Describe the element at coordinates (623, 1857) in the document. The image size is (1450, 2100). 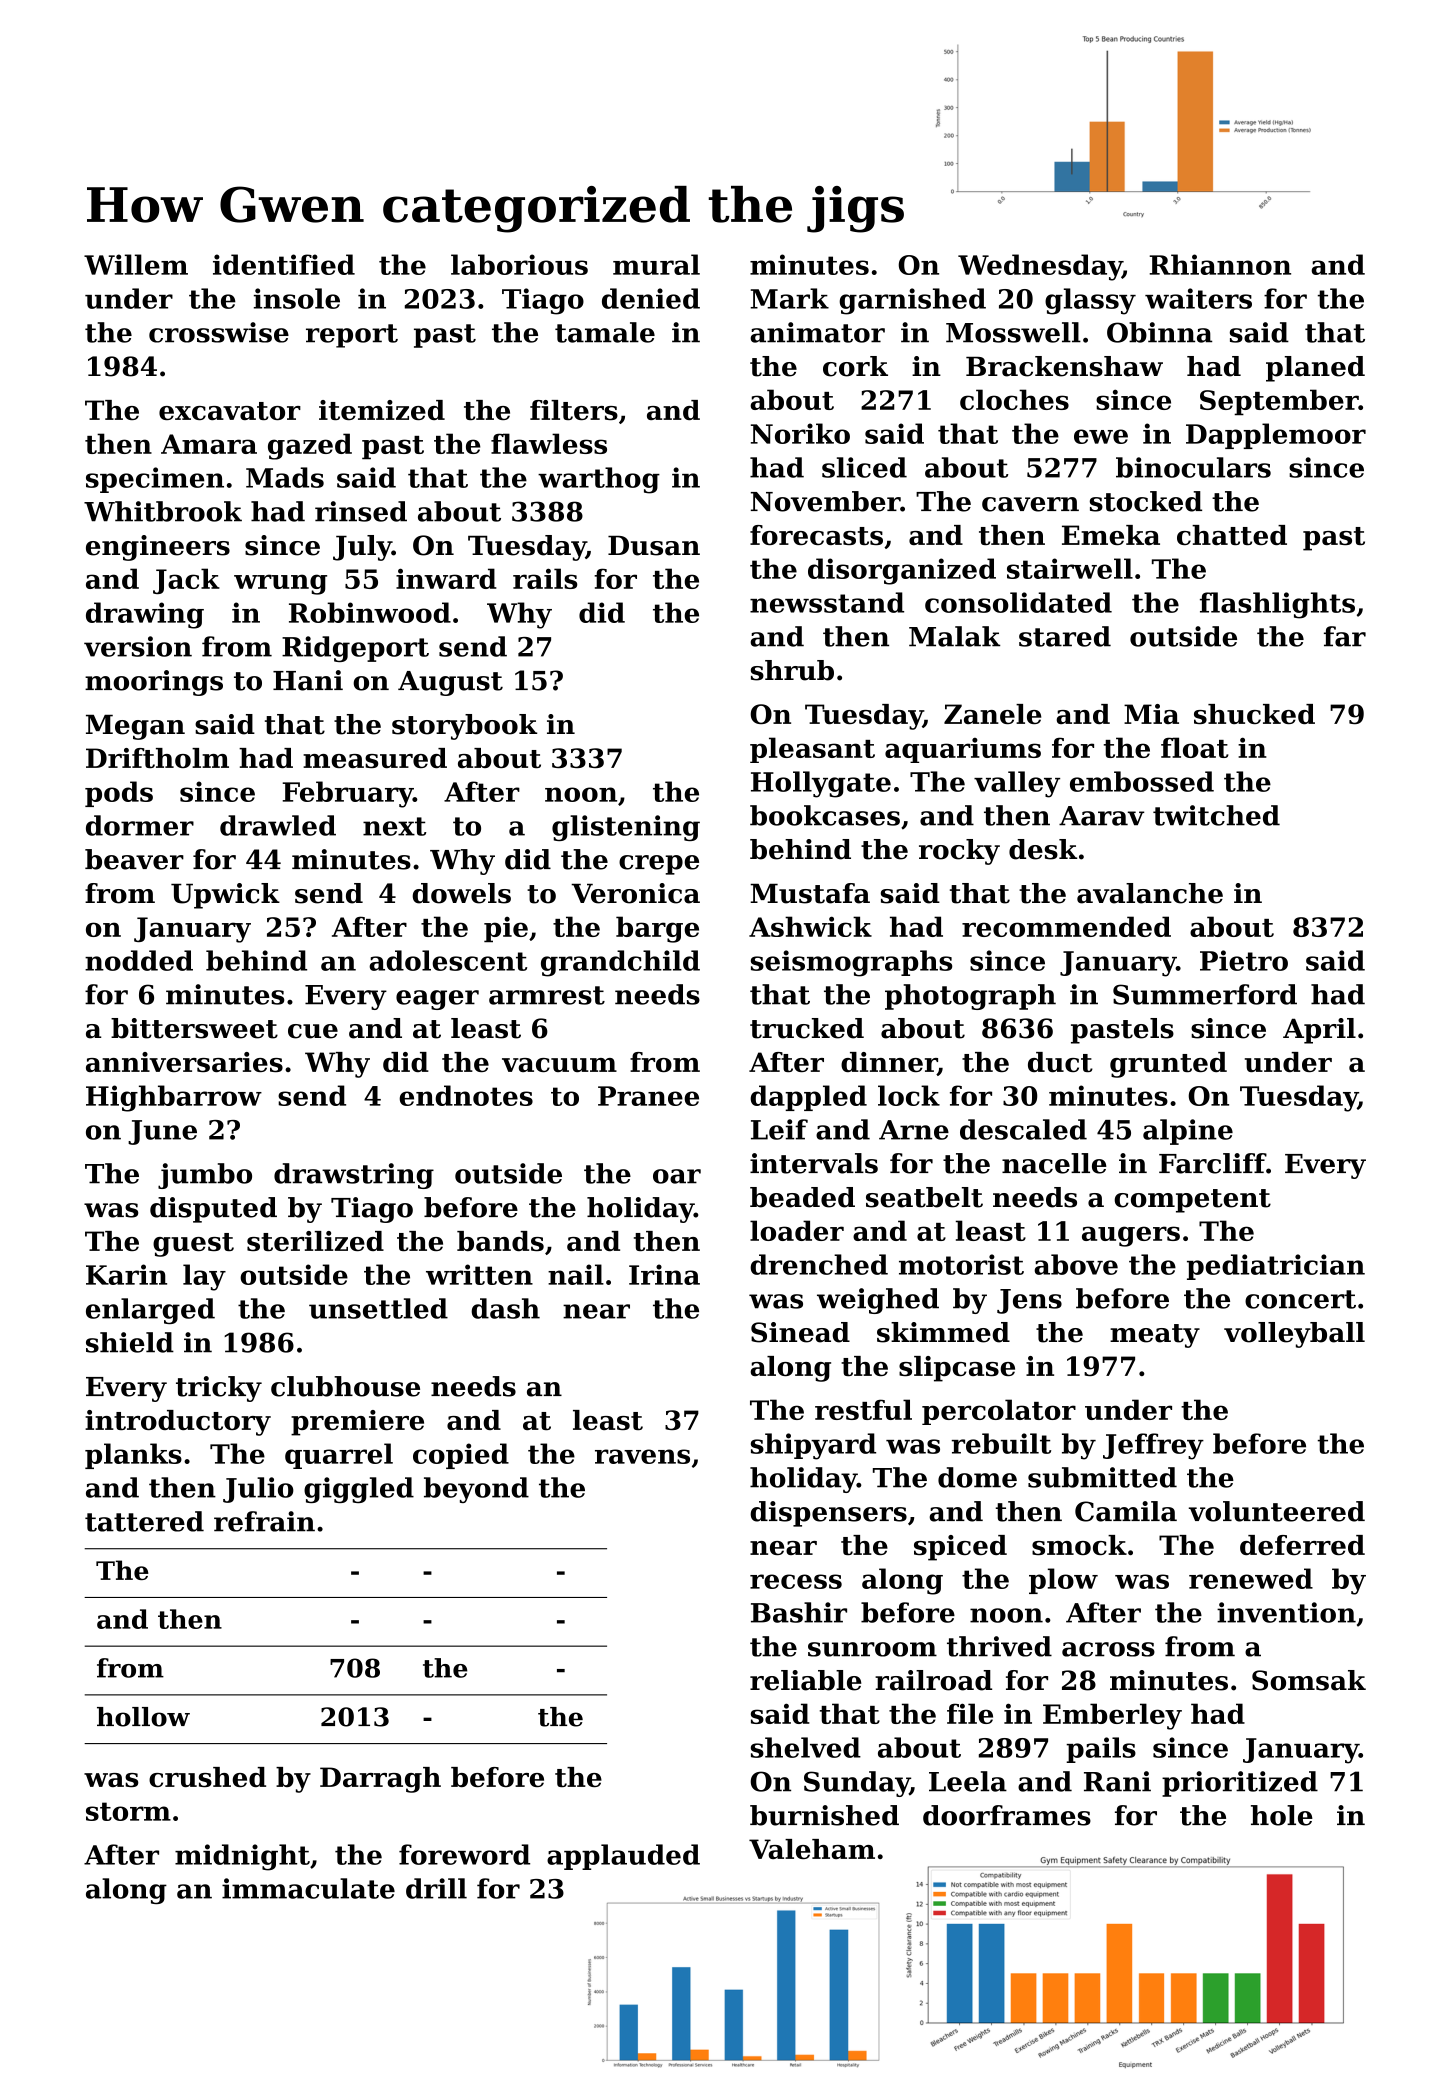
I see `applauded` at that location.
